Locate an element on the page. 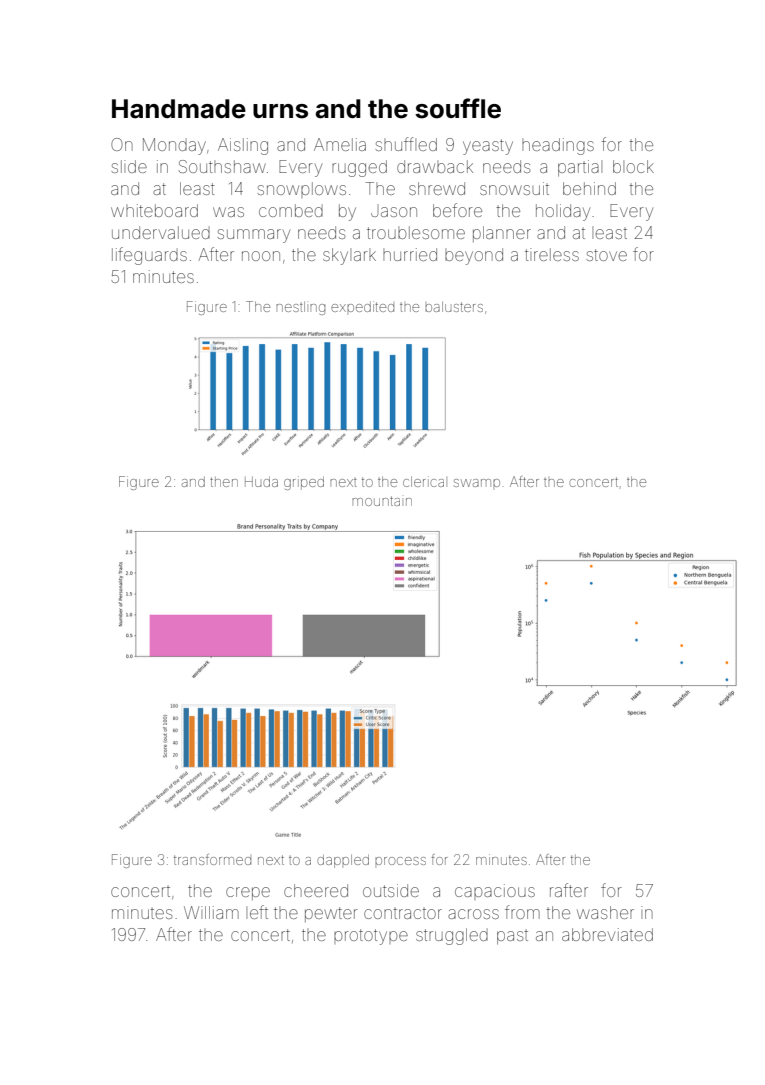  washer is located at coordinates (605, 912).
